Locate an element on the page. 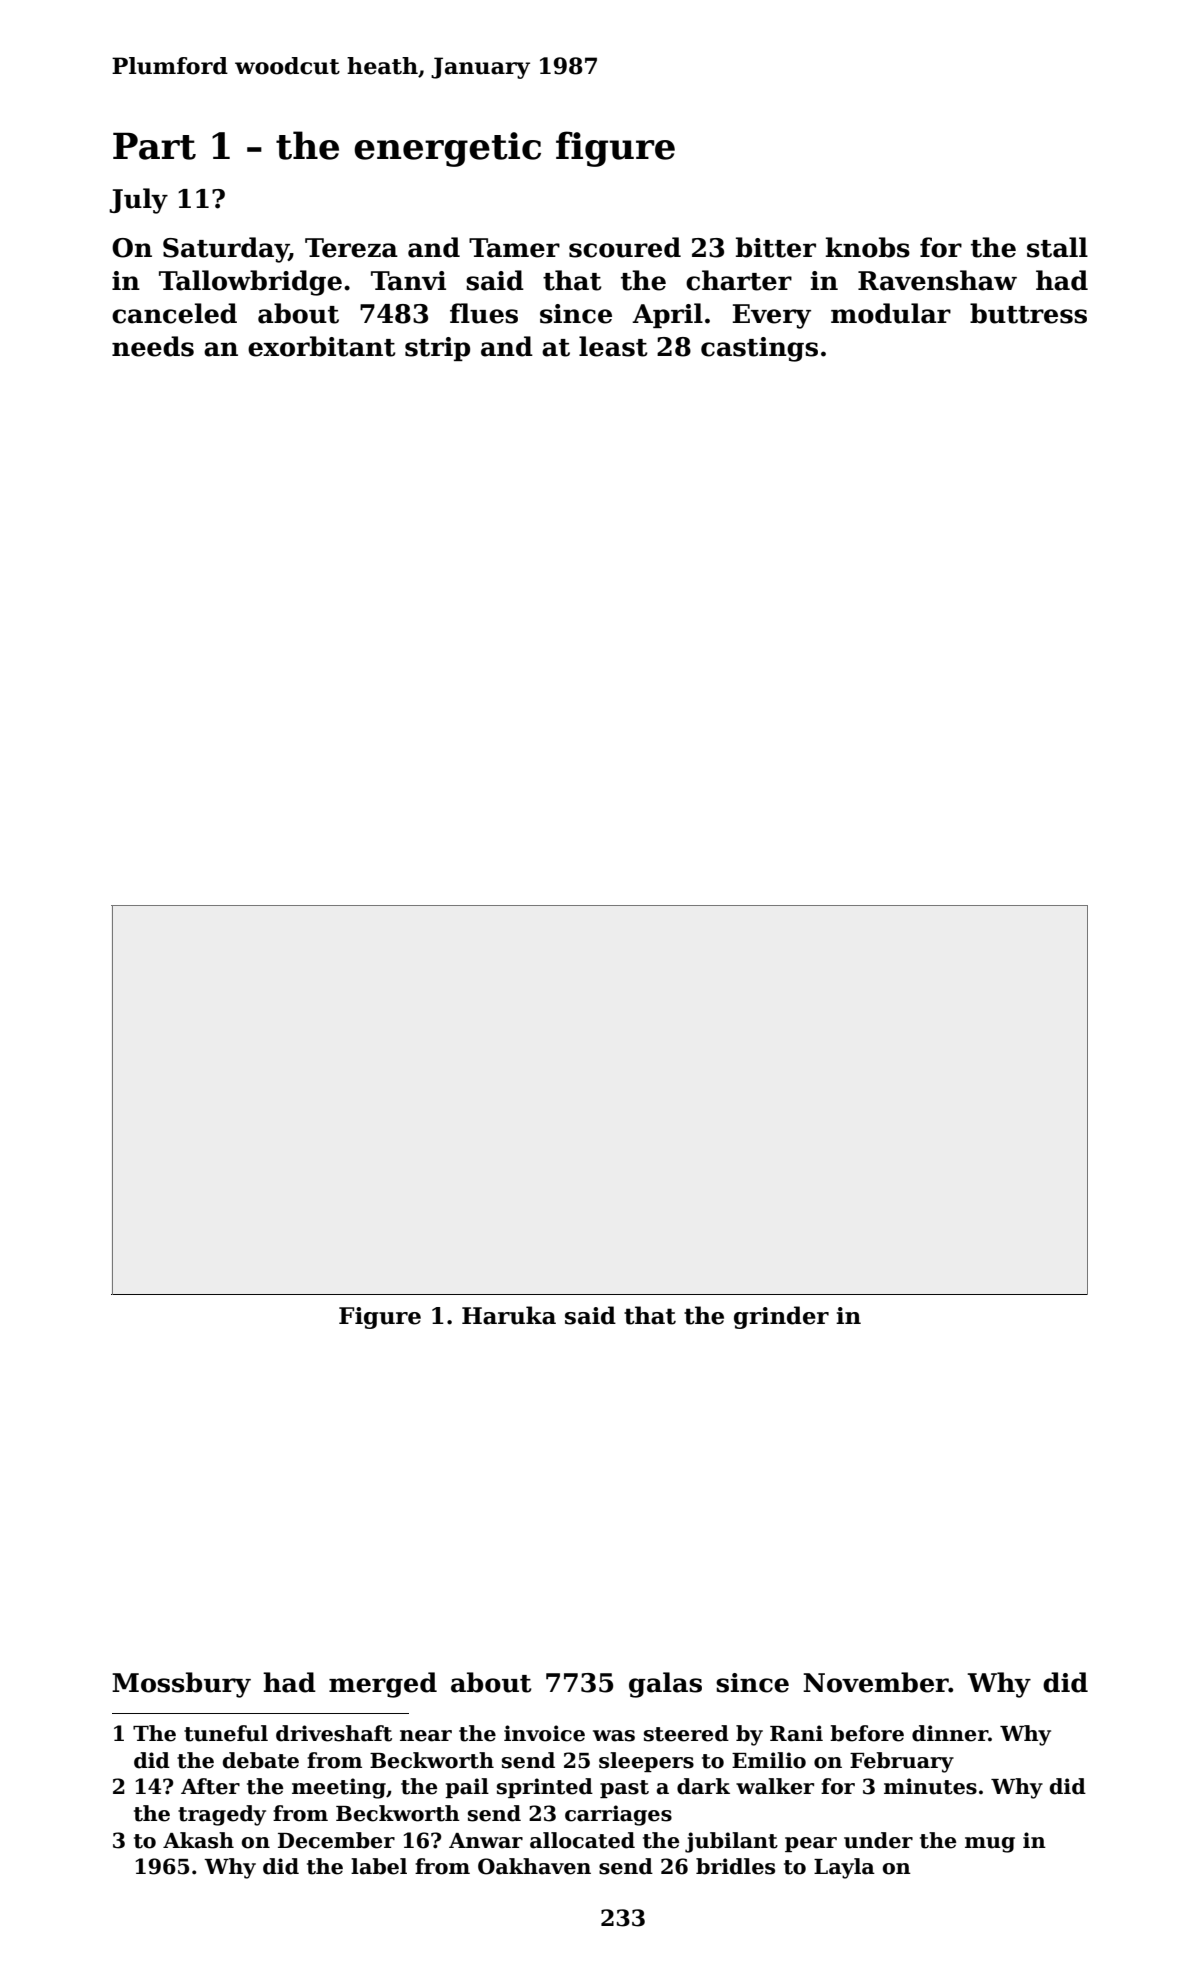  Part is located at coordinates (154, 146).
